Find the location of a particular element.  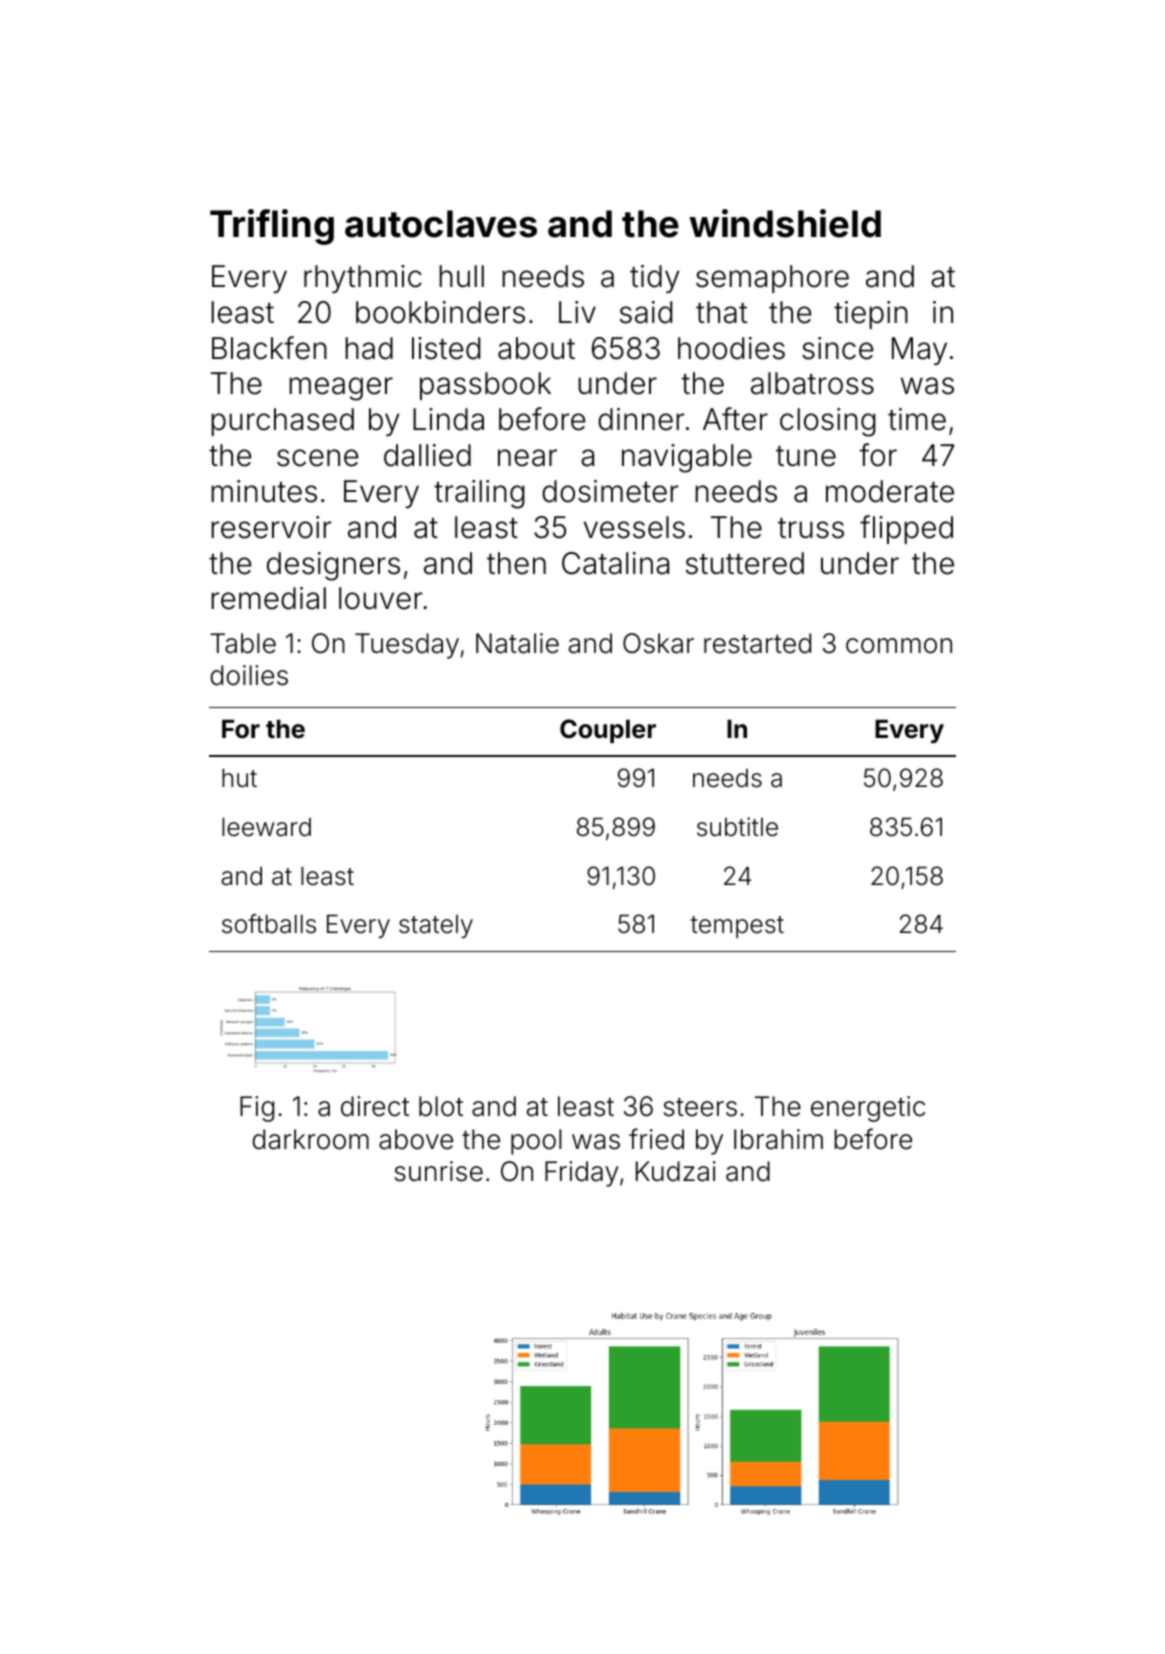

Coupler is located at coordinates (608, 731).
